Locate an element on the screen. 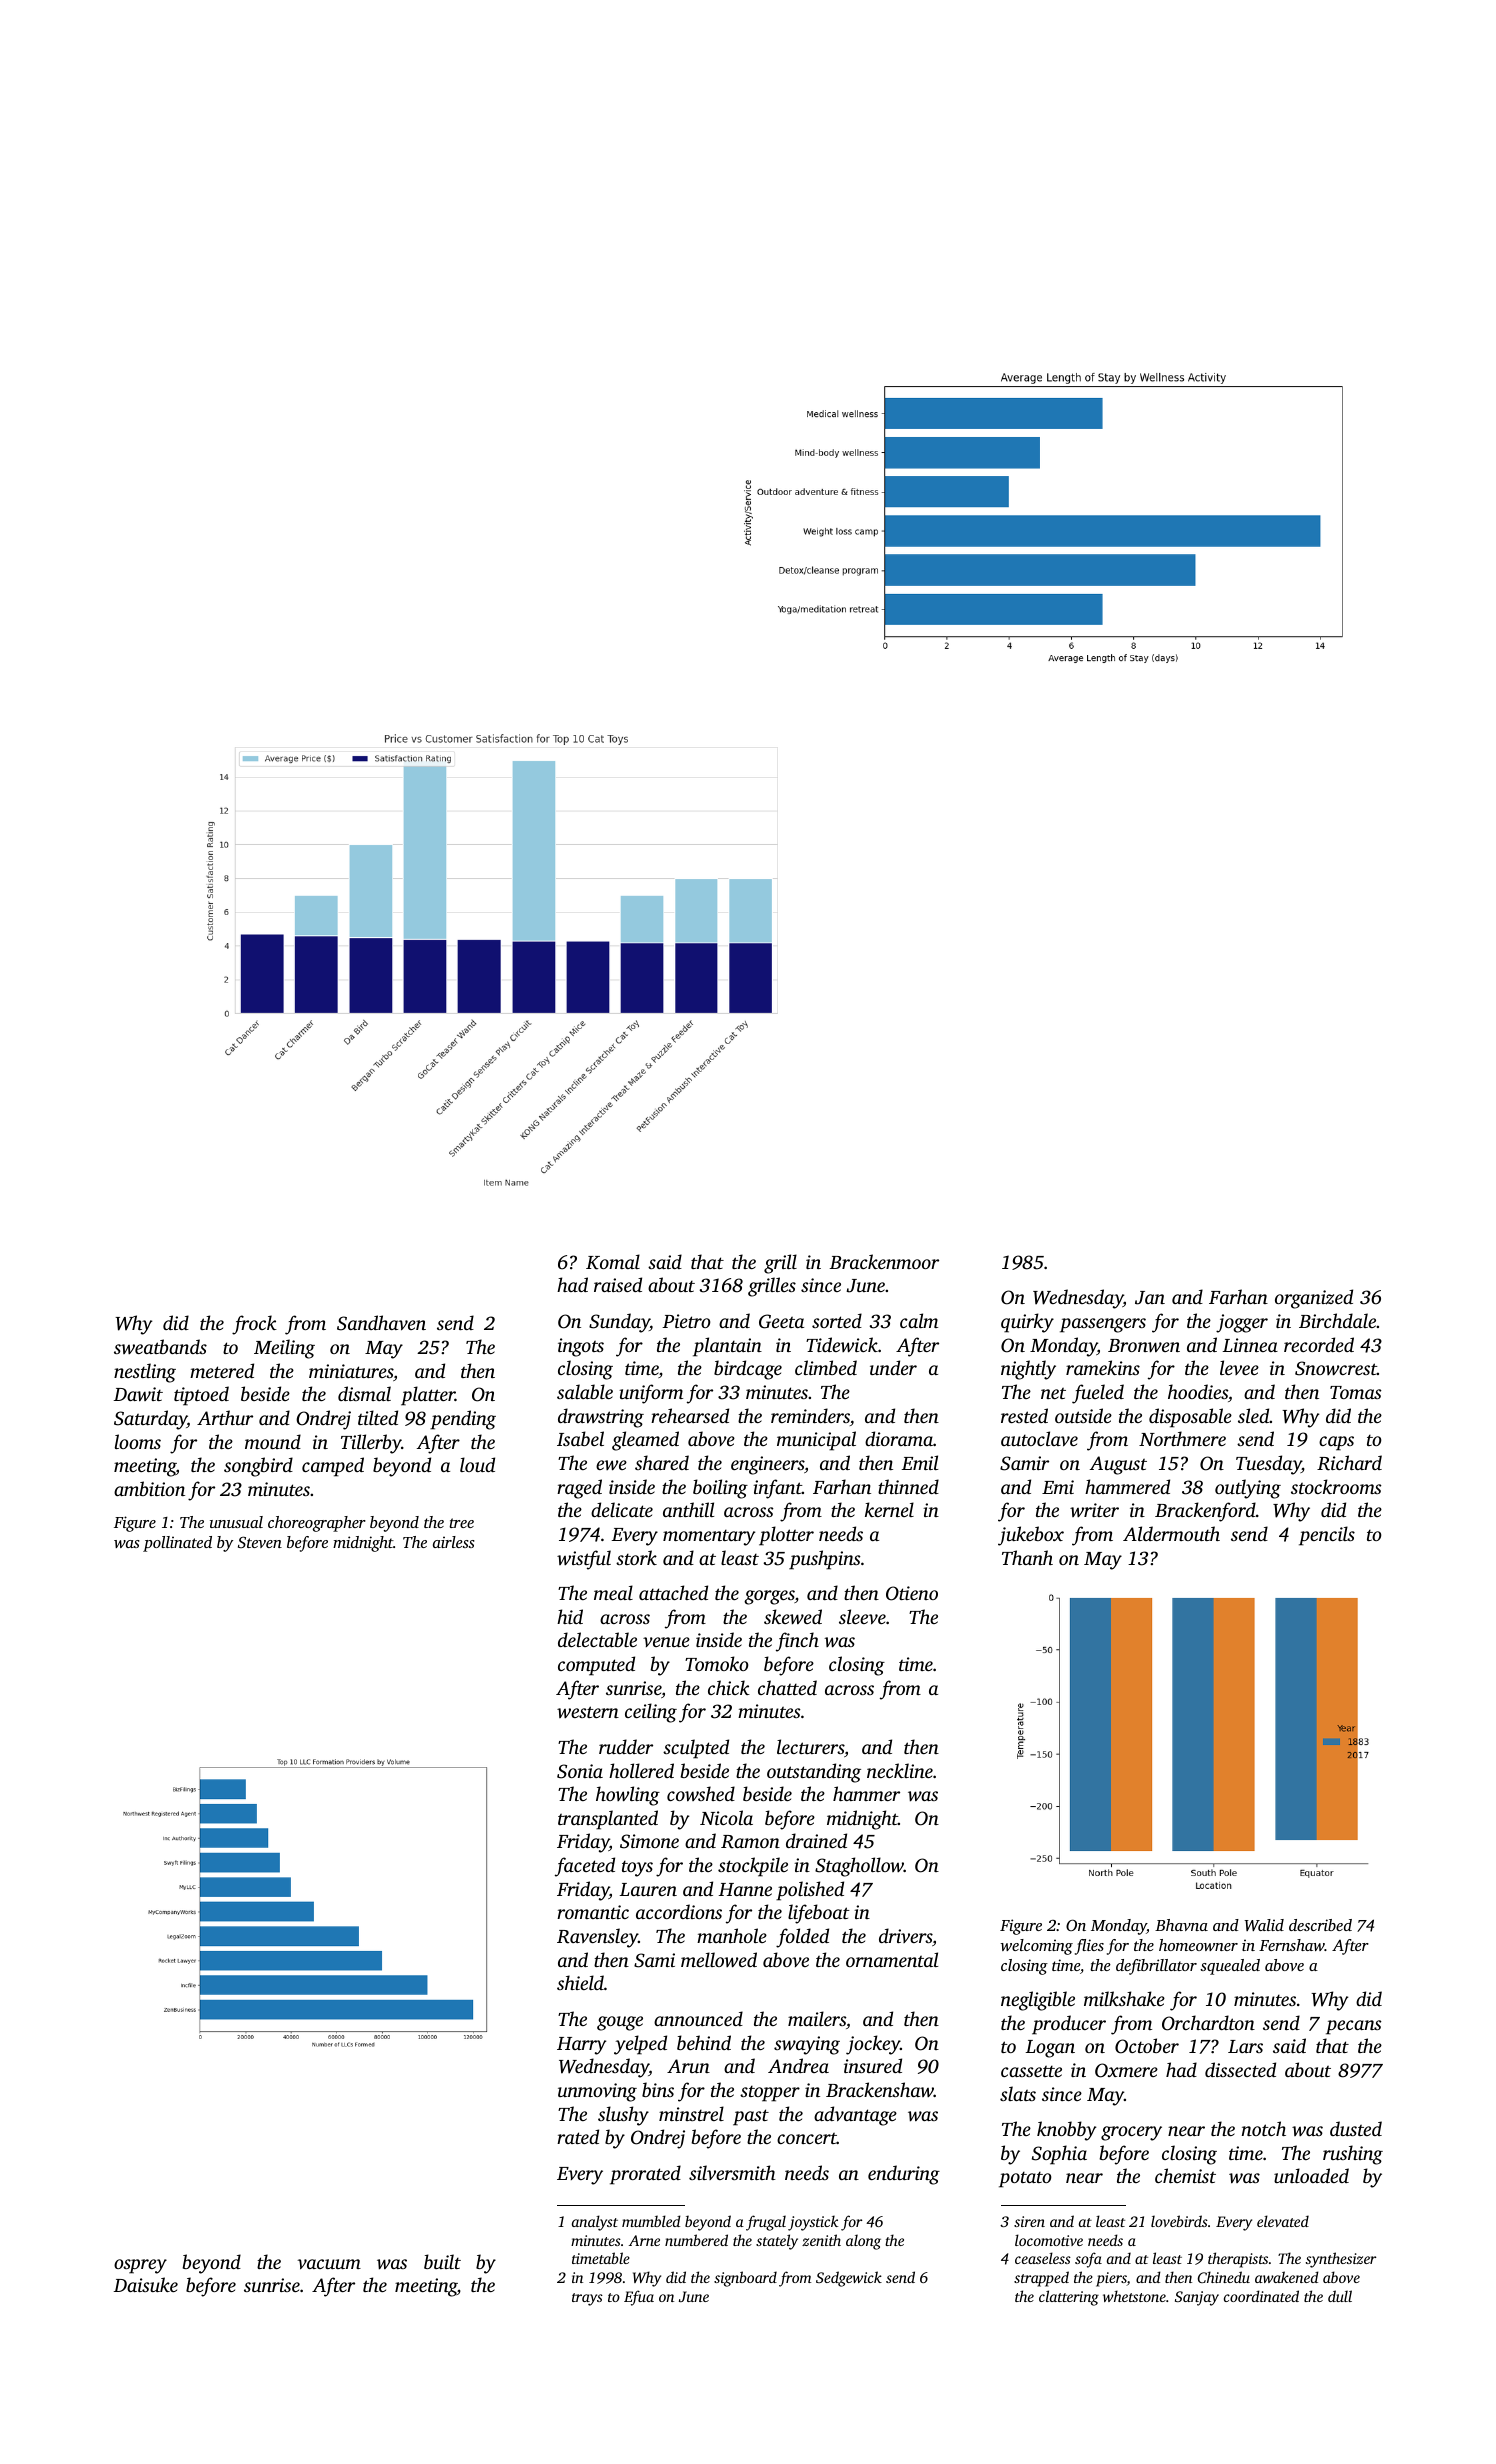 This screenshot has width=1496, height=2464. Efua is located at coordinates (639, 2298).
